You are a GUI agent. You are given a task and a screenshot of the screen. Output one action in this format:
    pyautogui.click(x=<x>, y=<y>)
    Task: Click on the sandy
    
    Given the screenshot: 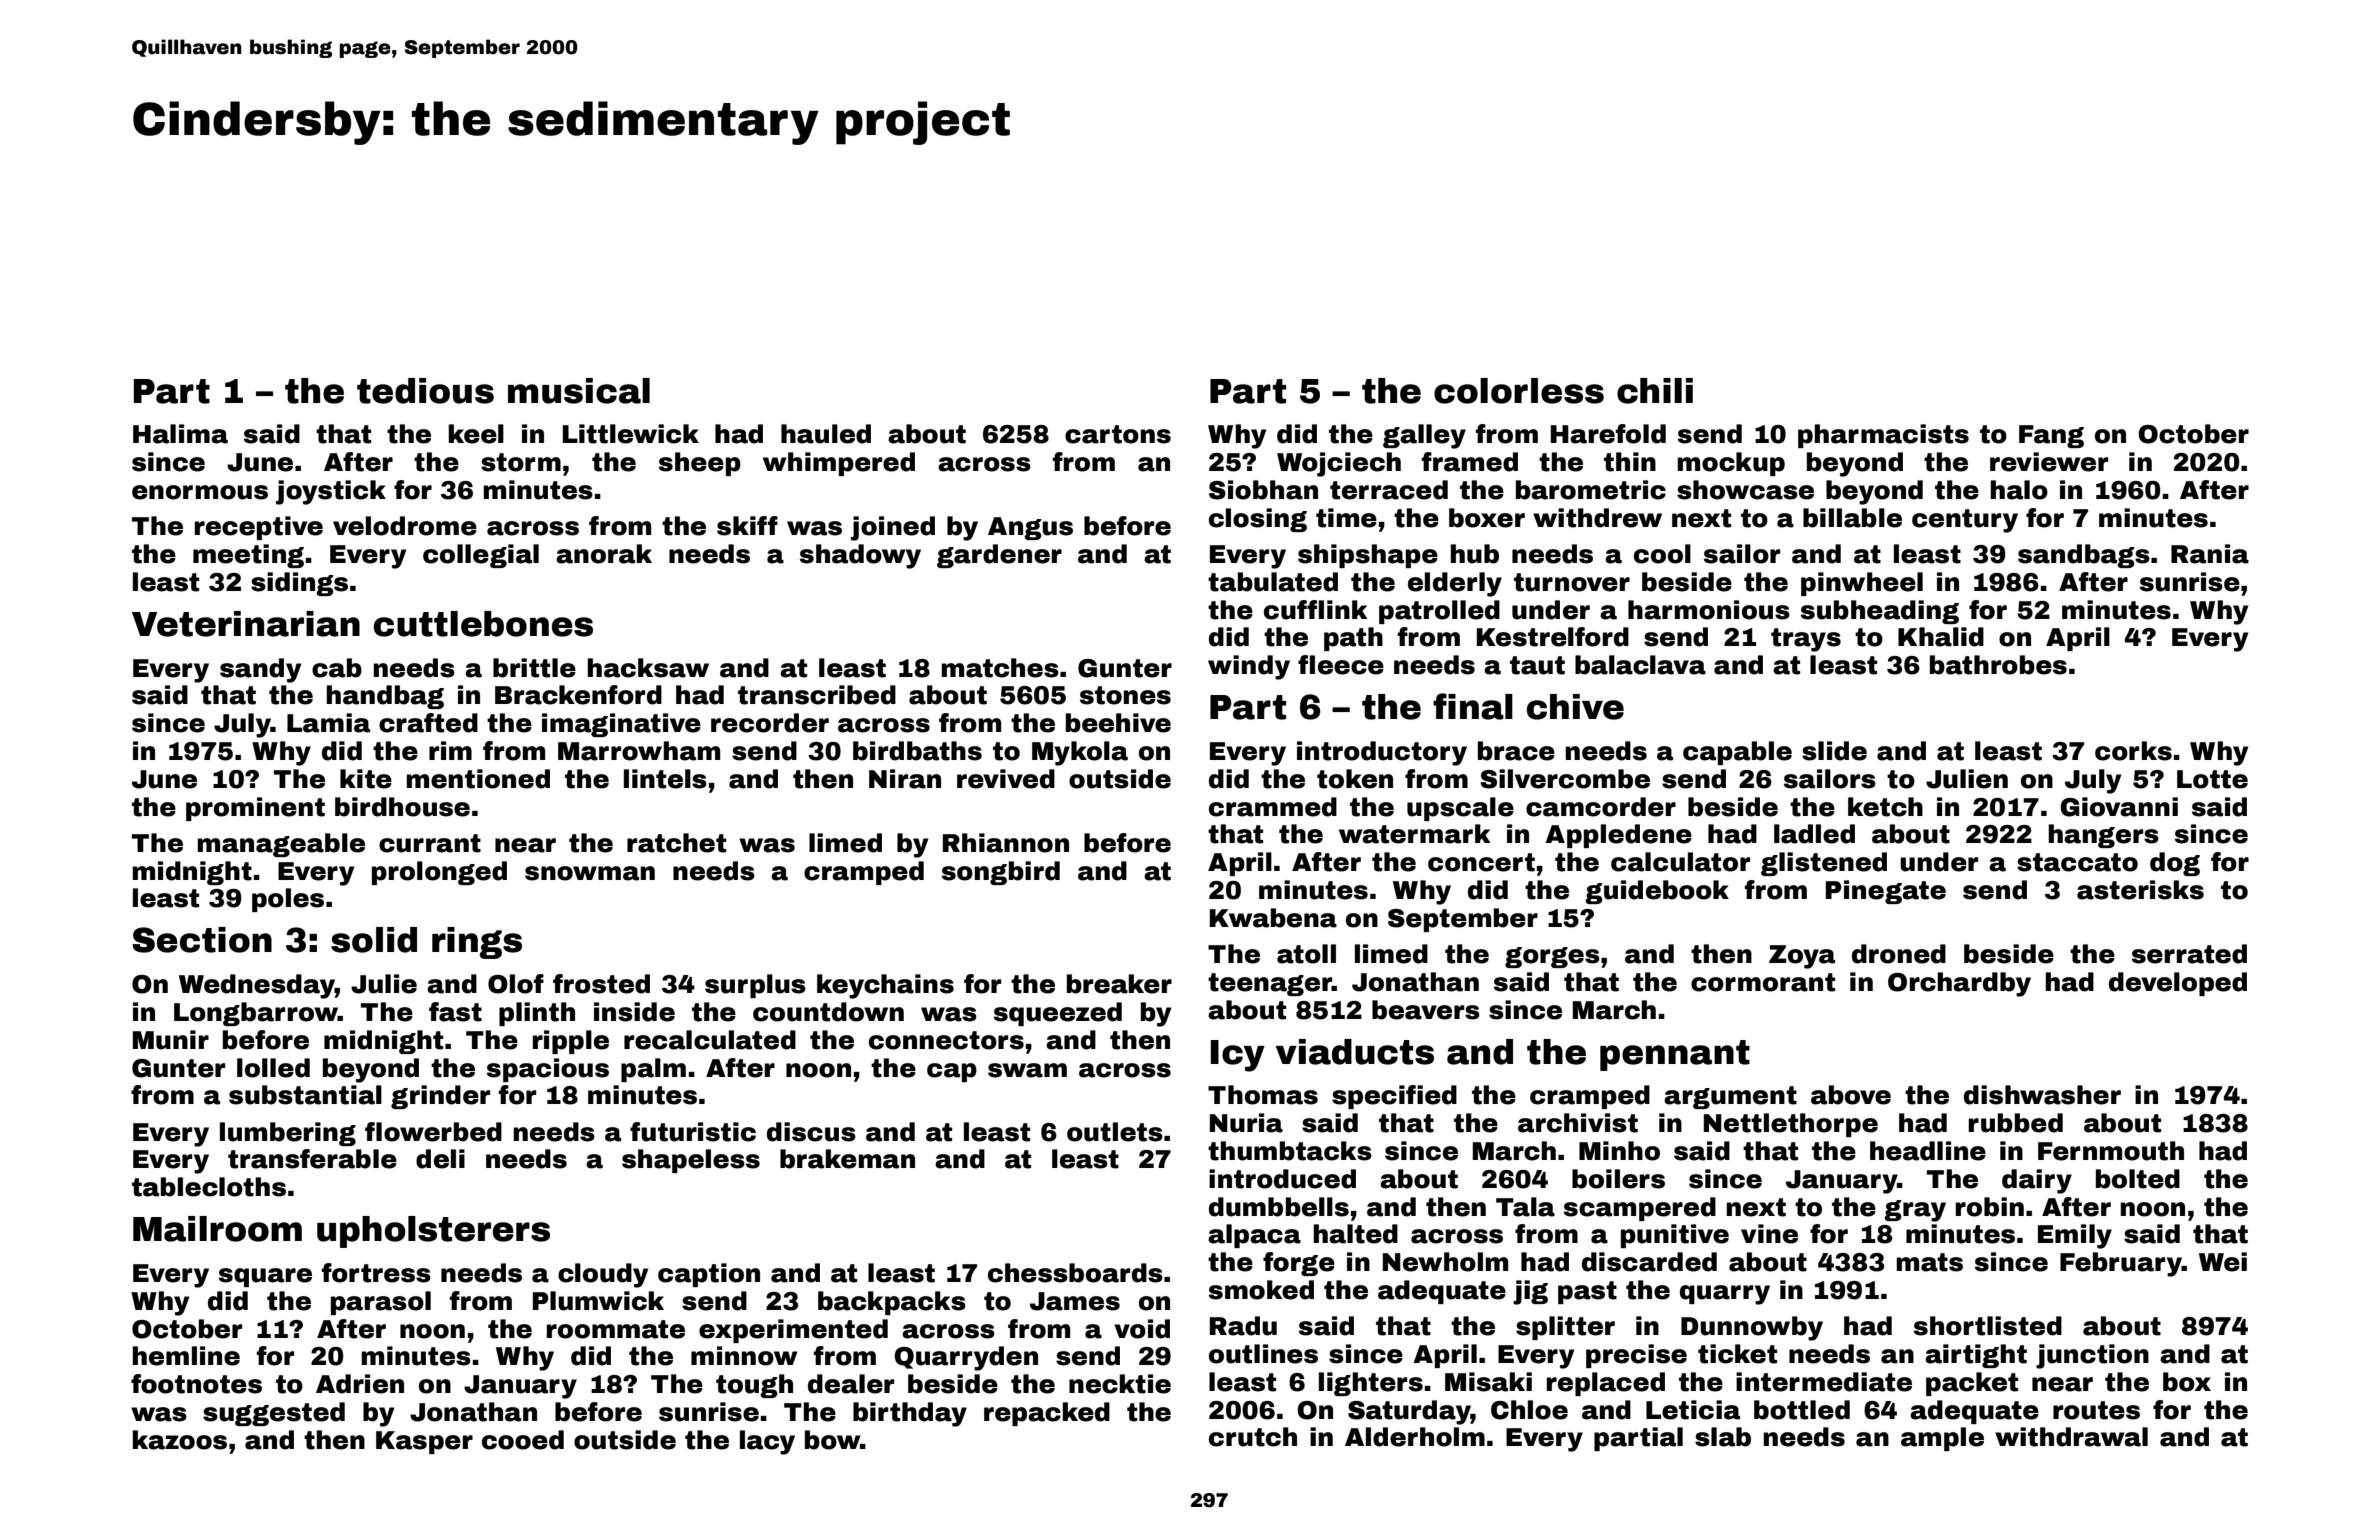 What is the action you would take?
    pyautogui.click(x=260, y=670)
